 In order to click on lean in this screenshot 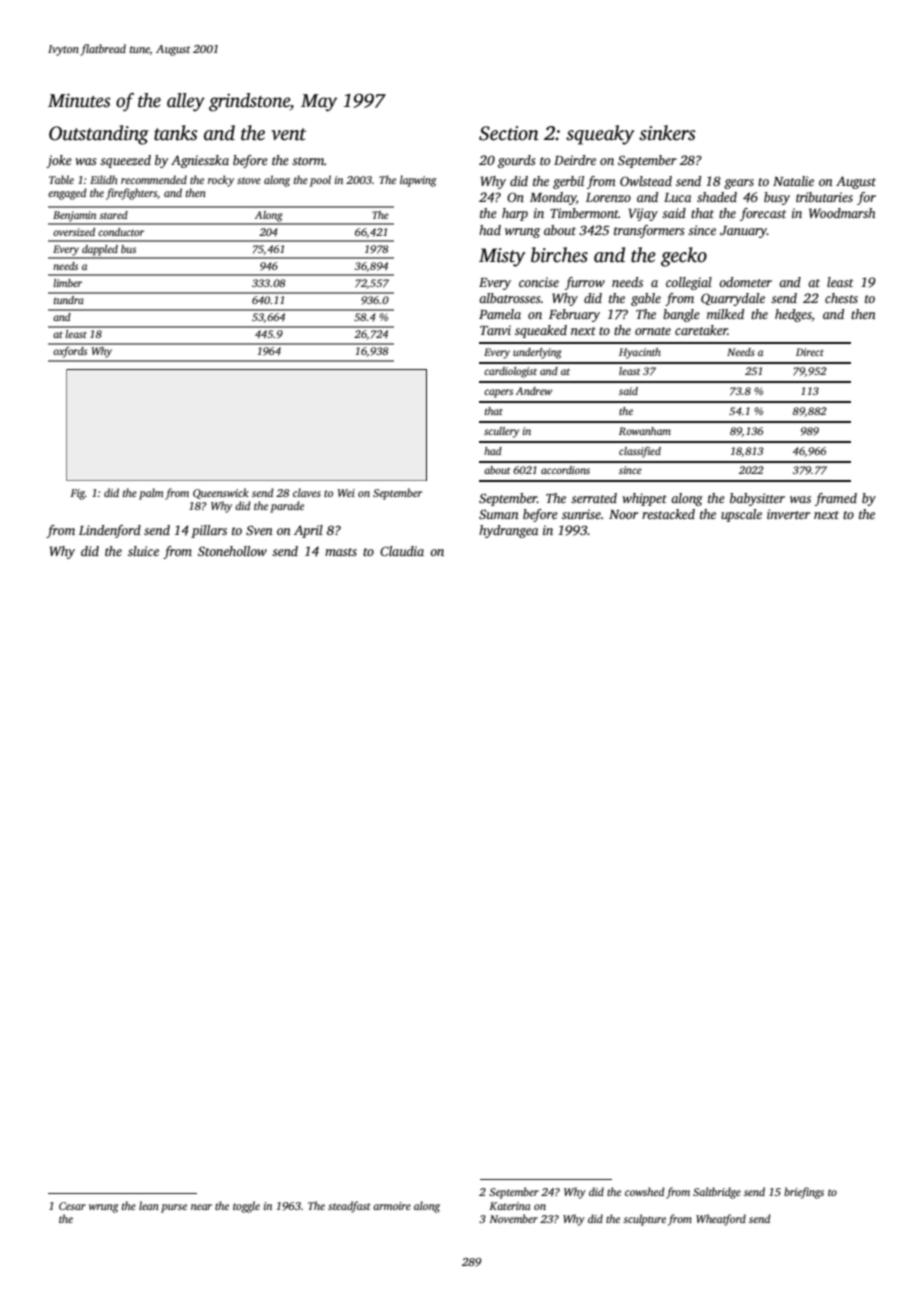, I will do `click(149, 1205)`.
